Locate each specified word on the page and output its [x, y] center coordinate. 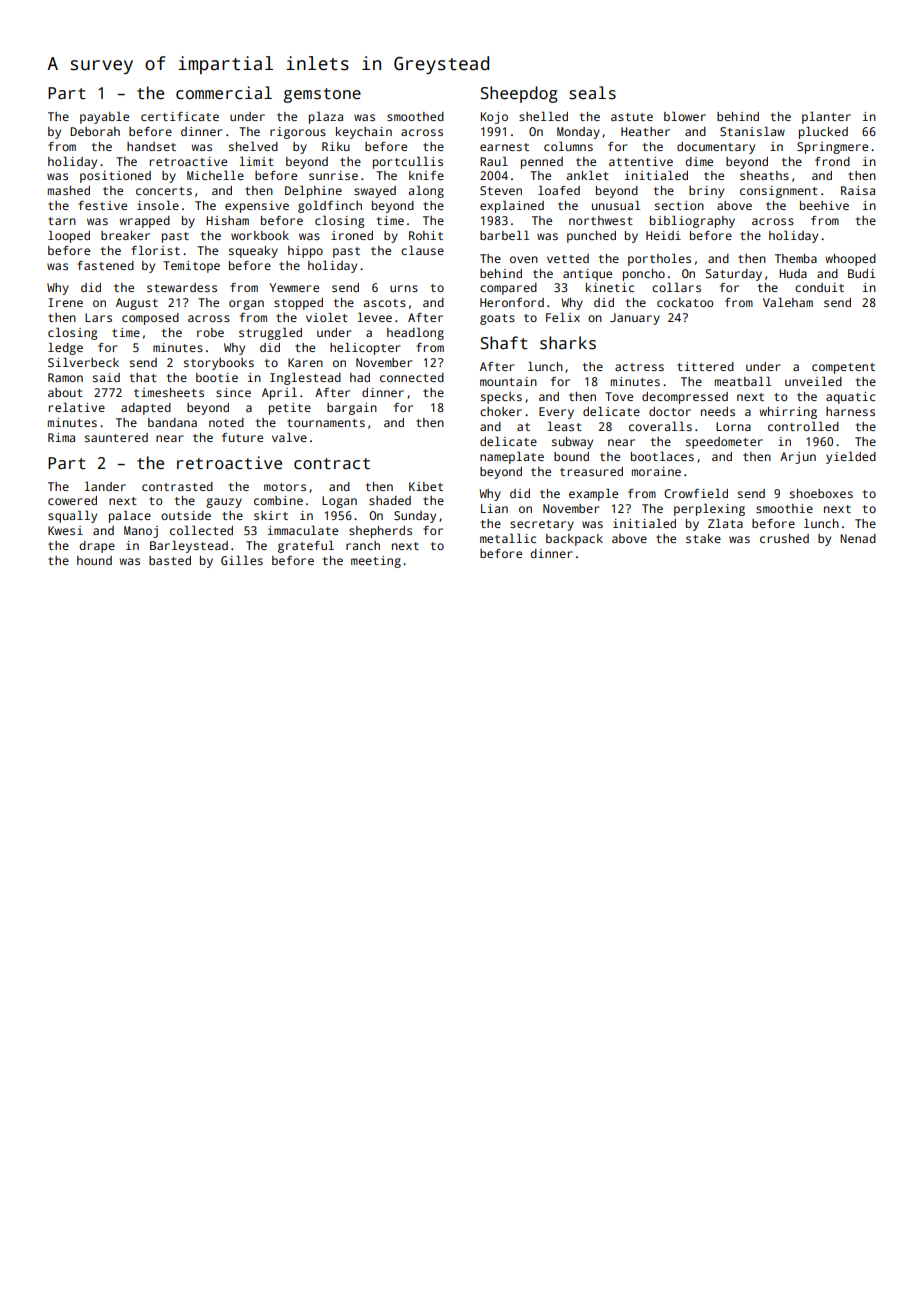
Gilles [242, 560]
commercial [224, 93]
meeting [376, 562]
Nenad [858, 538]
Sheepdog [519, 94]
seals [592, 93]
